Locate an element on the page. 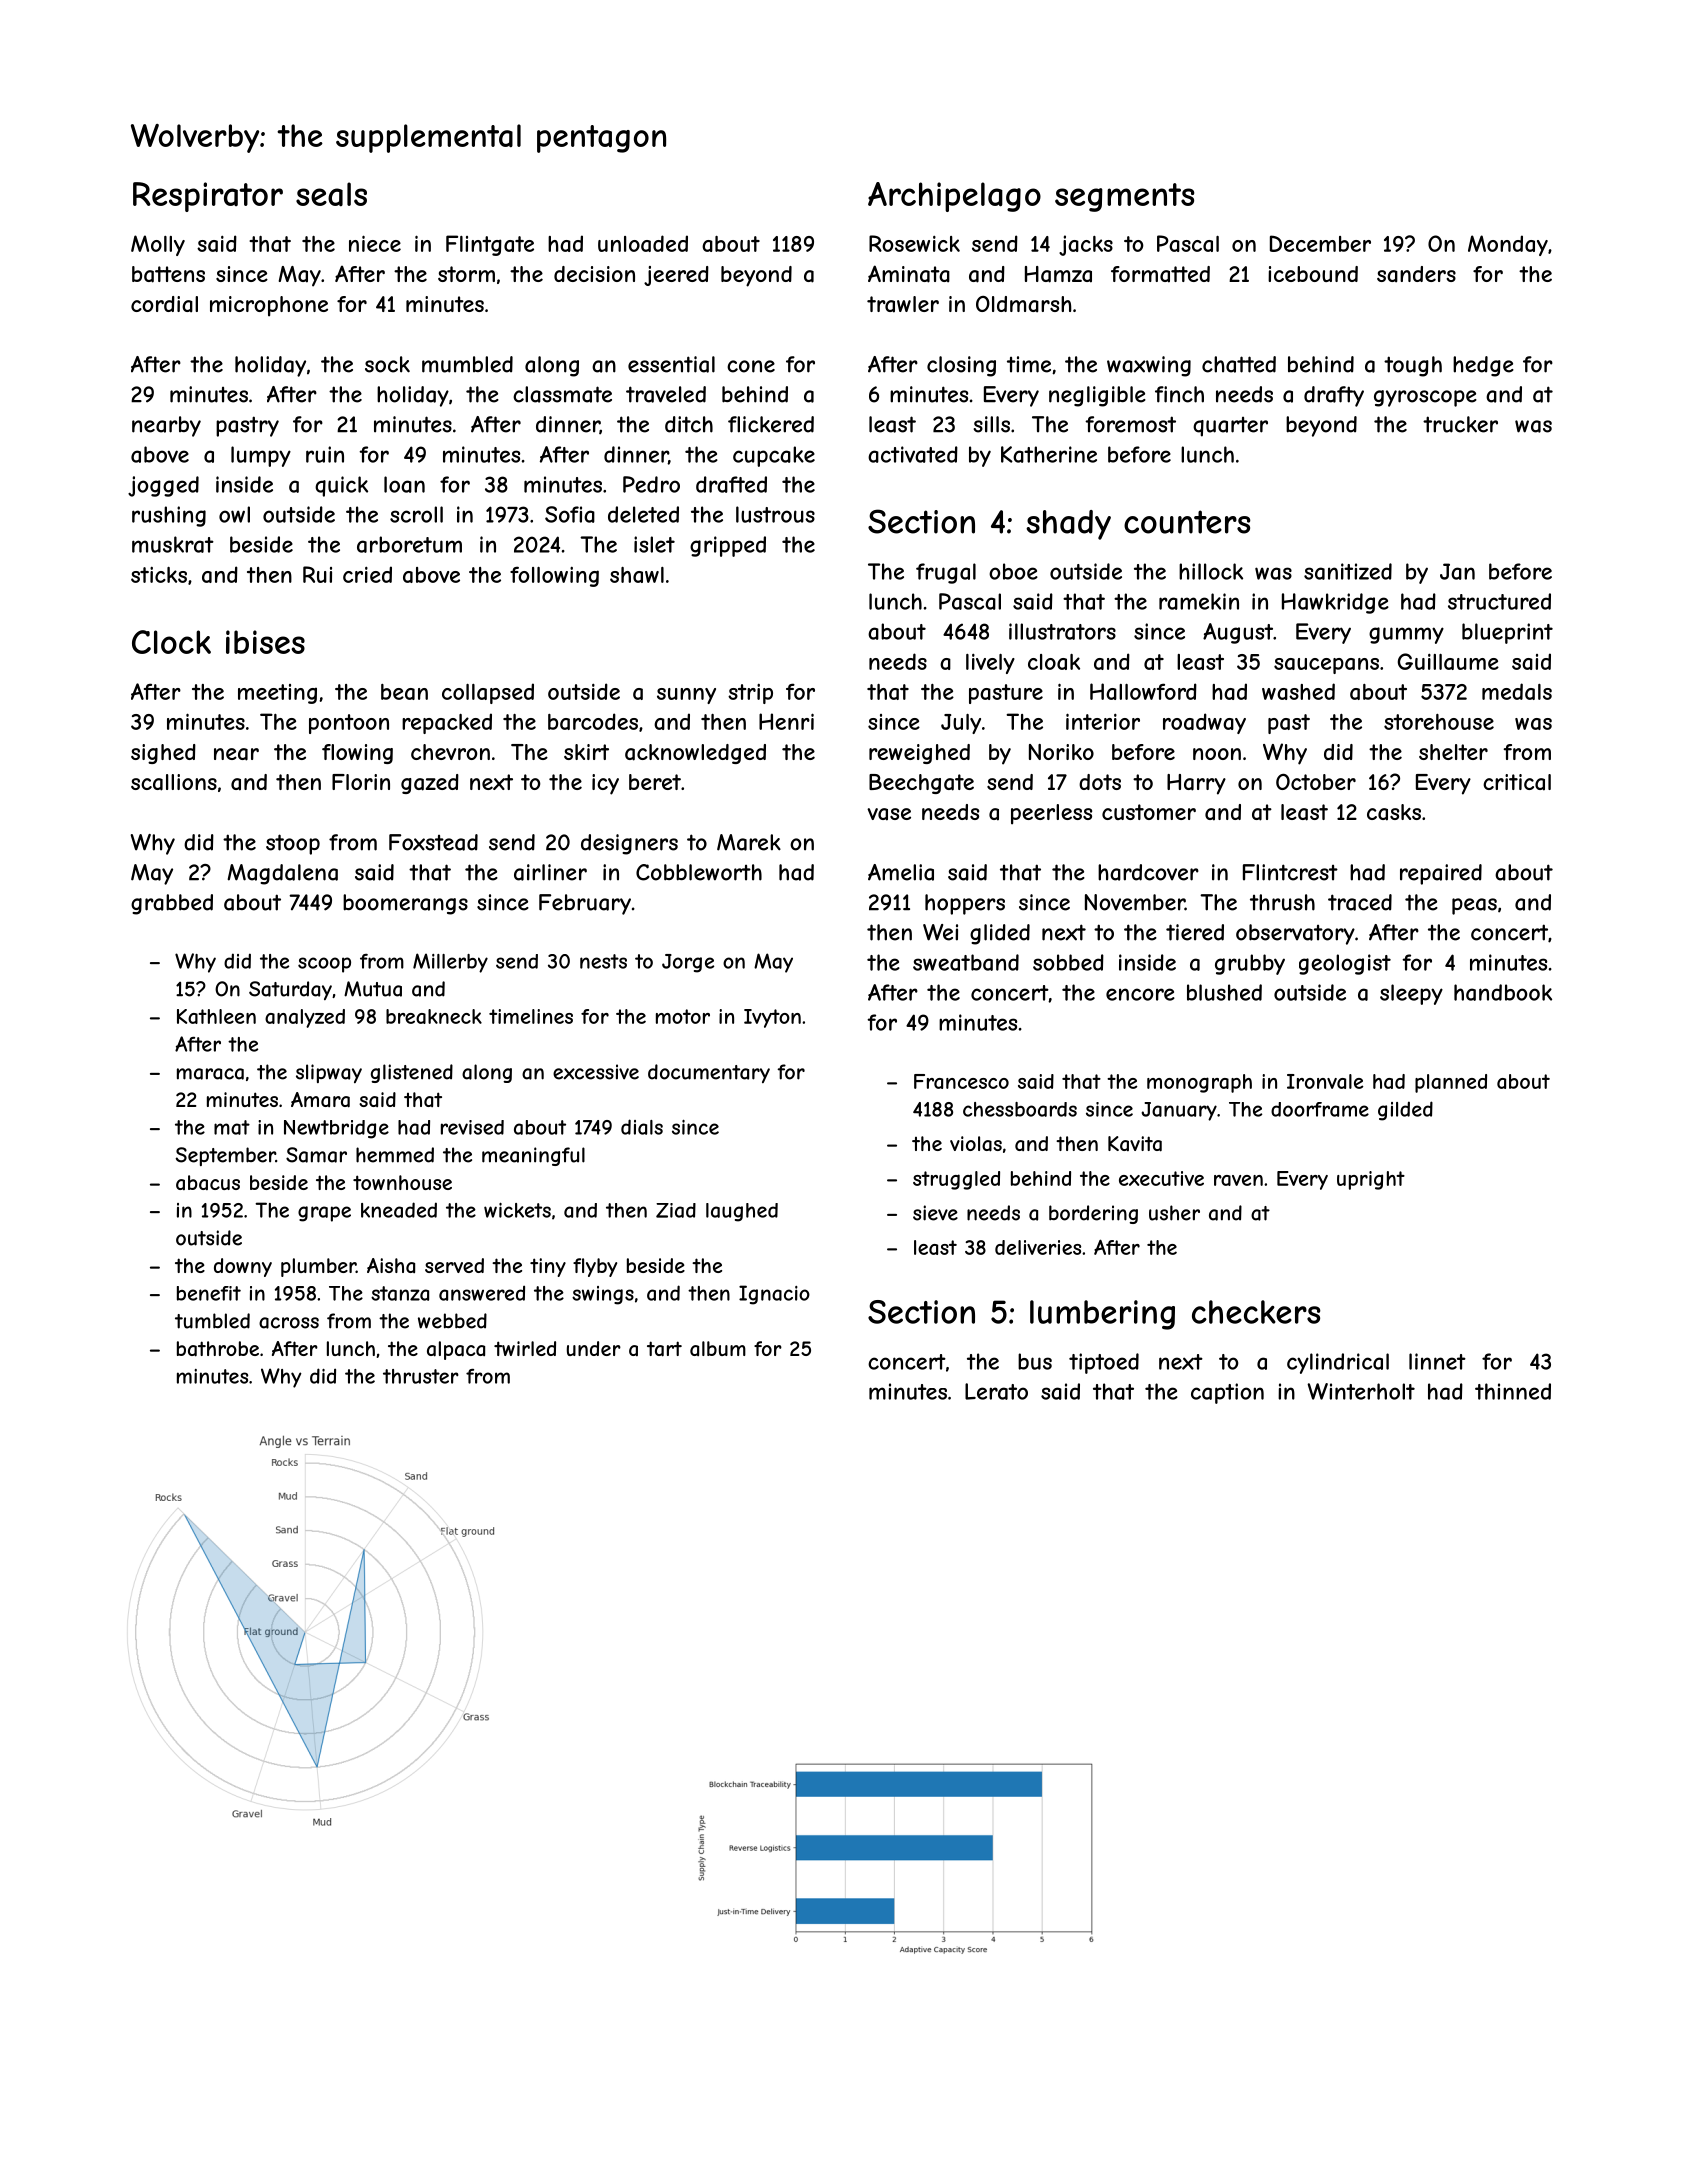  Rosewick is located at coordinates (914, 243).
